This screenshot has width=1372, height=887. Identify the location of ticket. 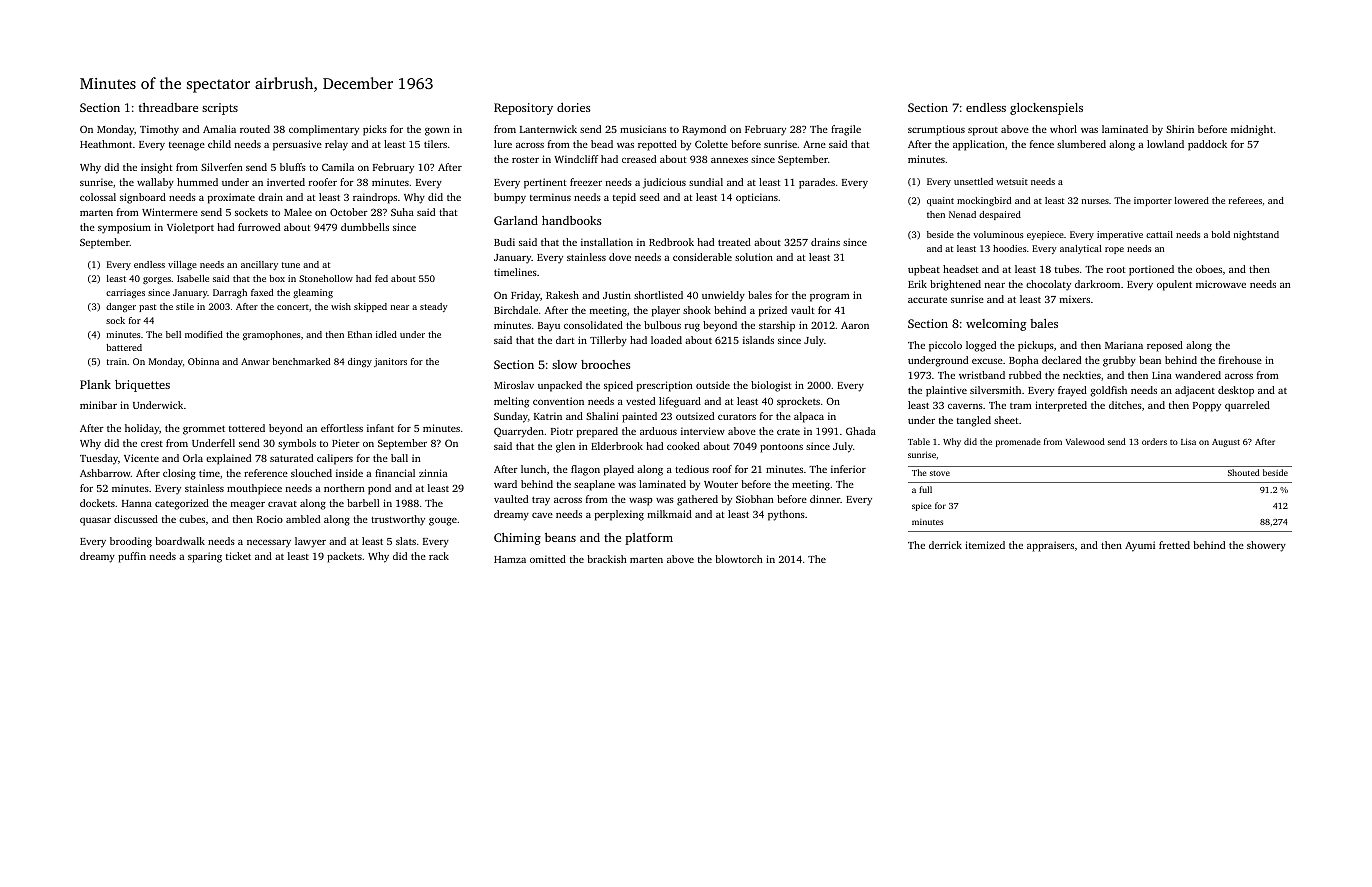
(238, 556).
